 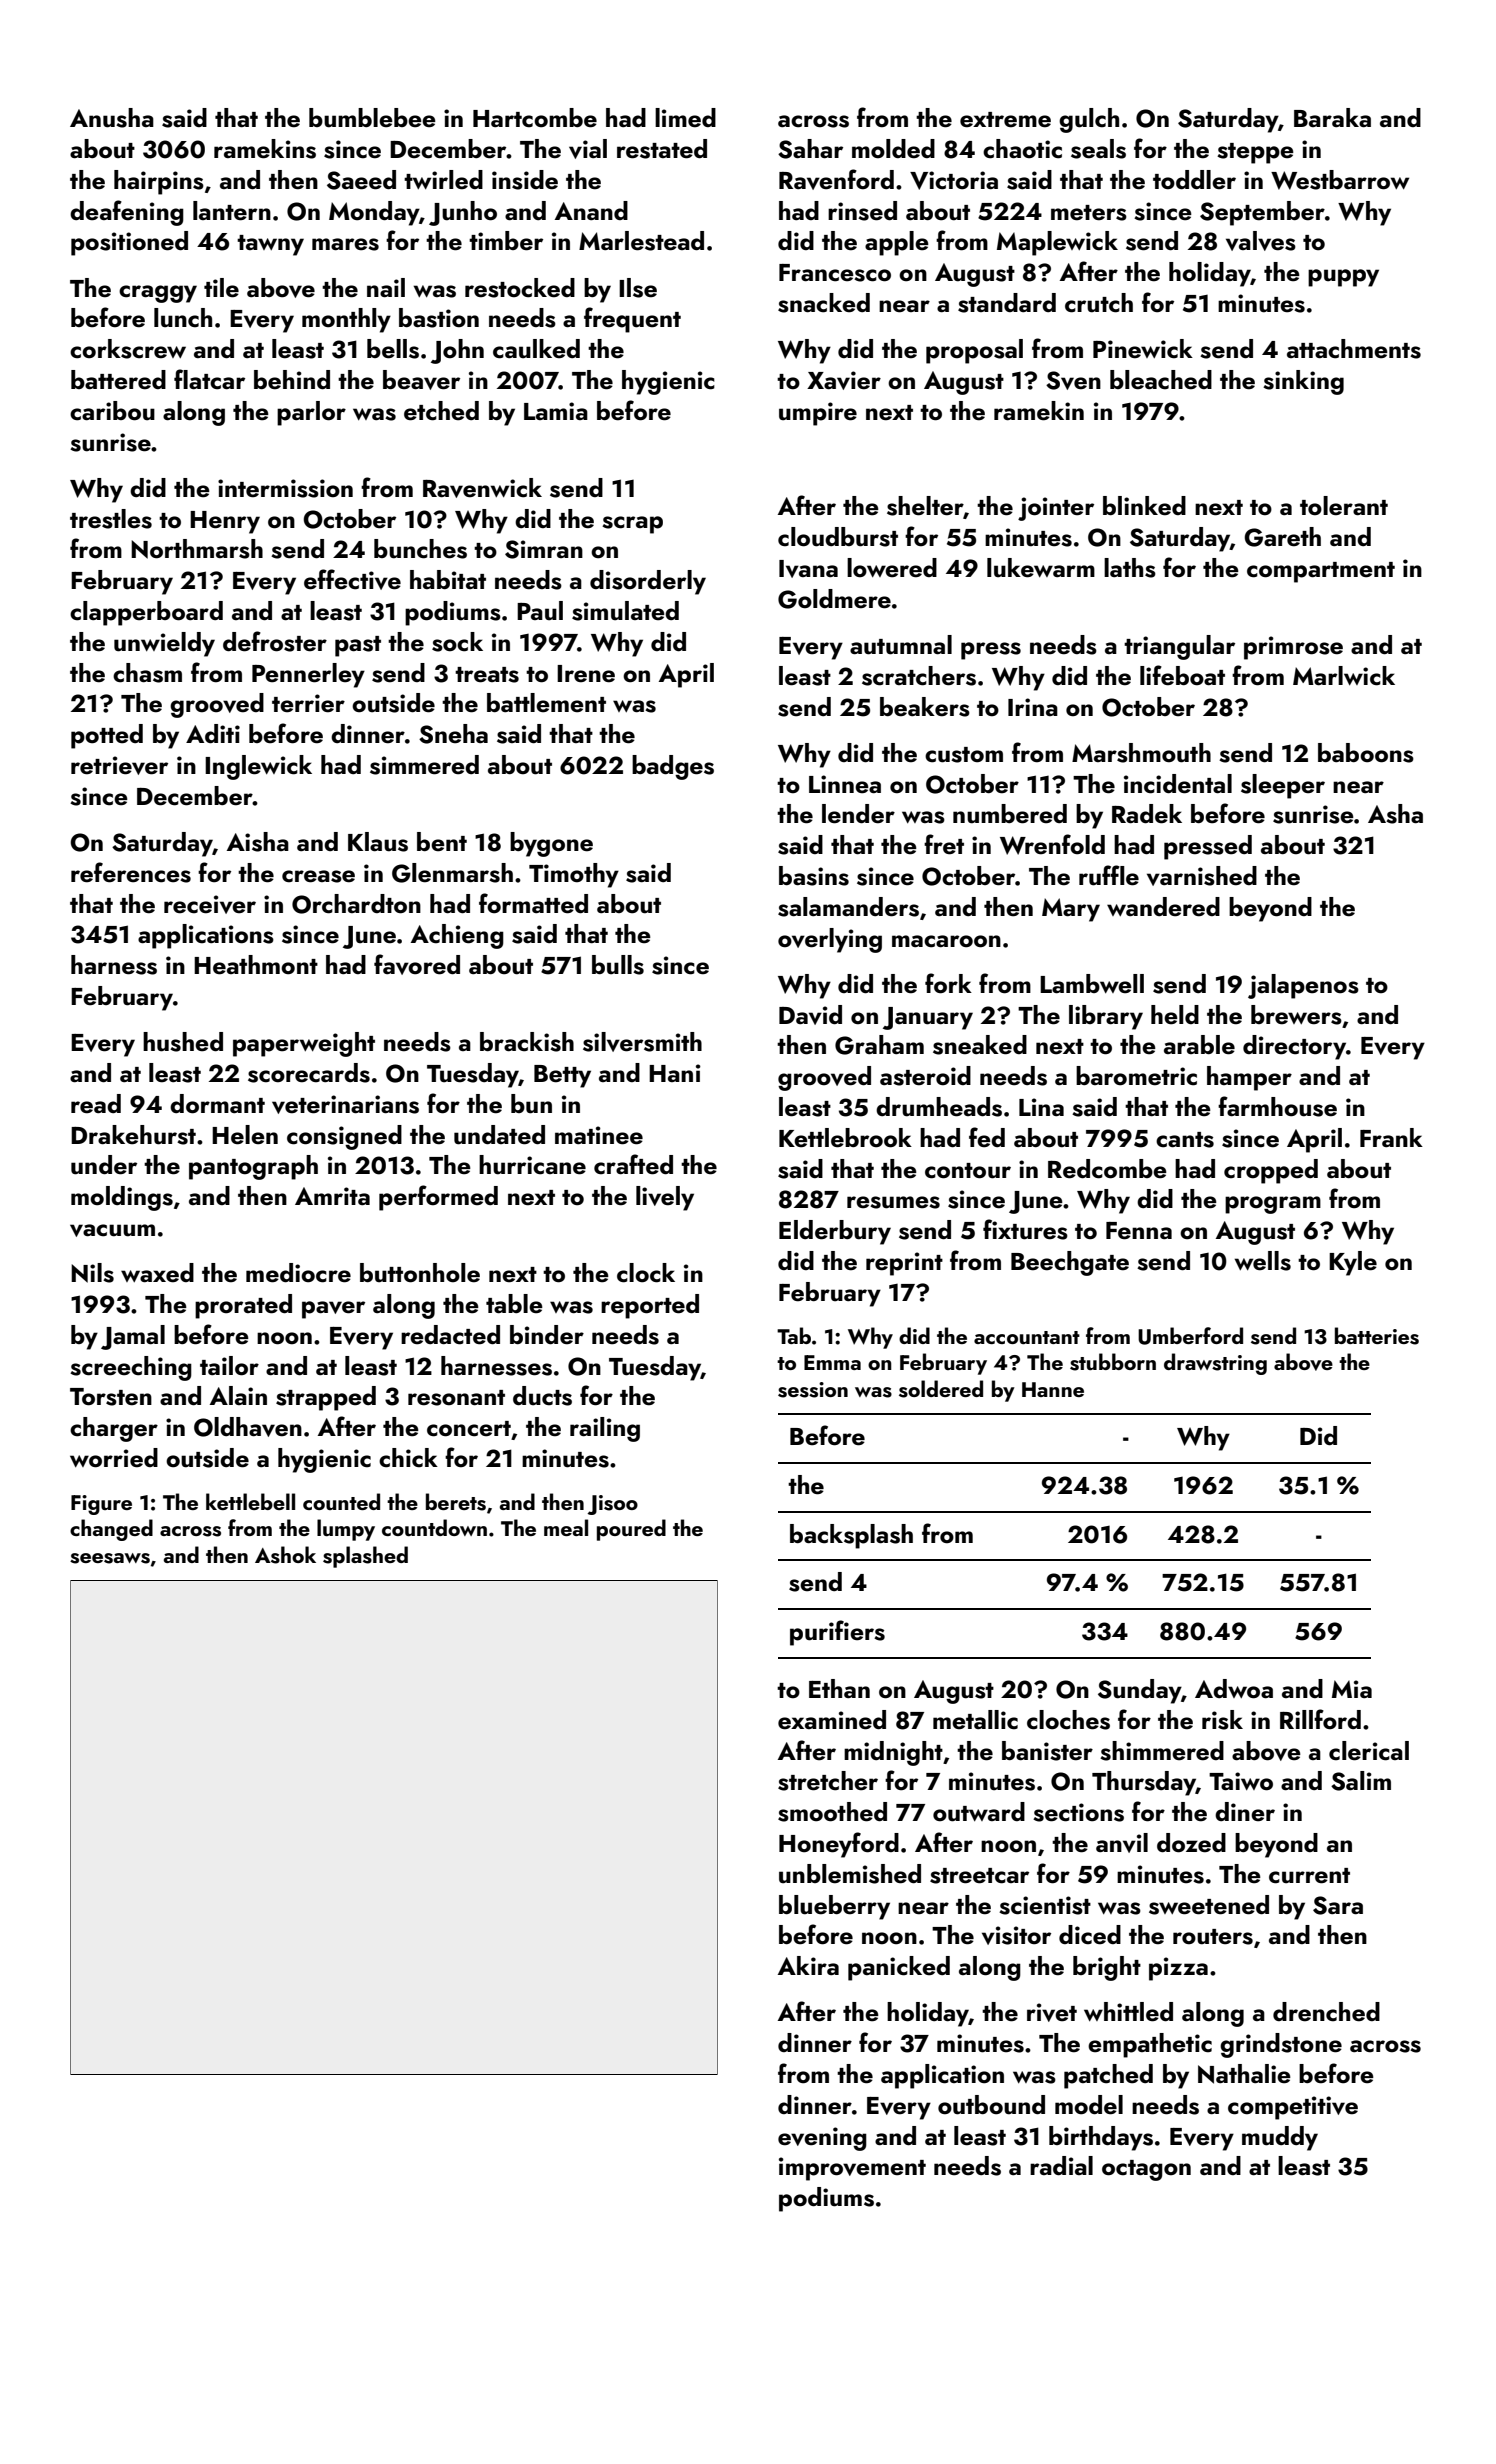 I want to click on Orchardton, so click(x=356, y=904).
